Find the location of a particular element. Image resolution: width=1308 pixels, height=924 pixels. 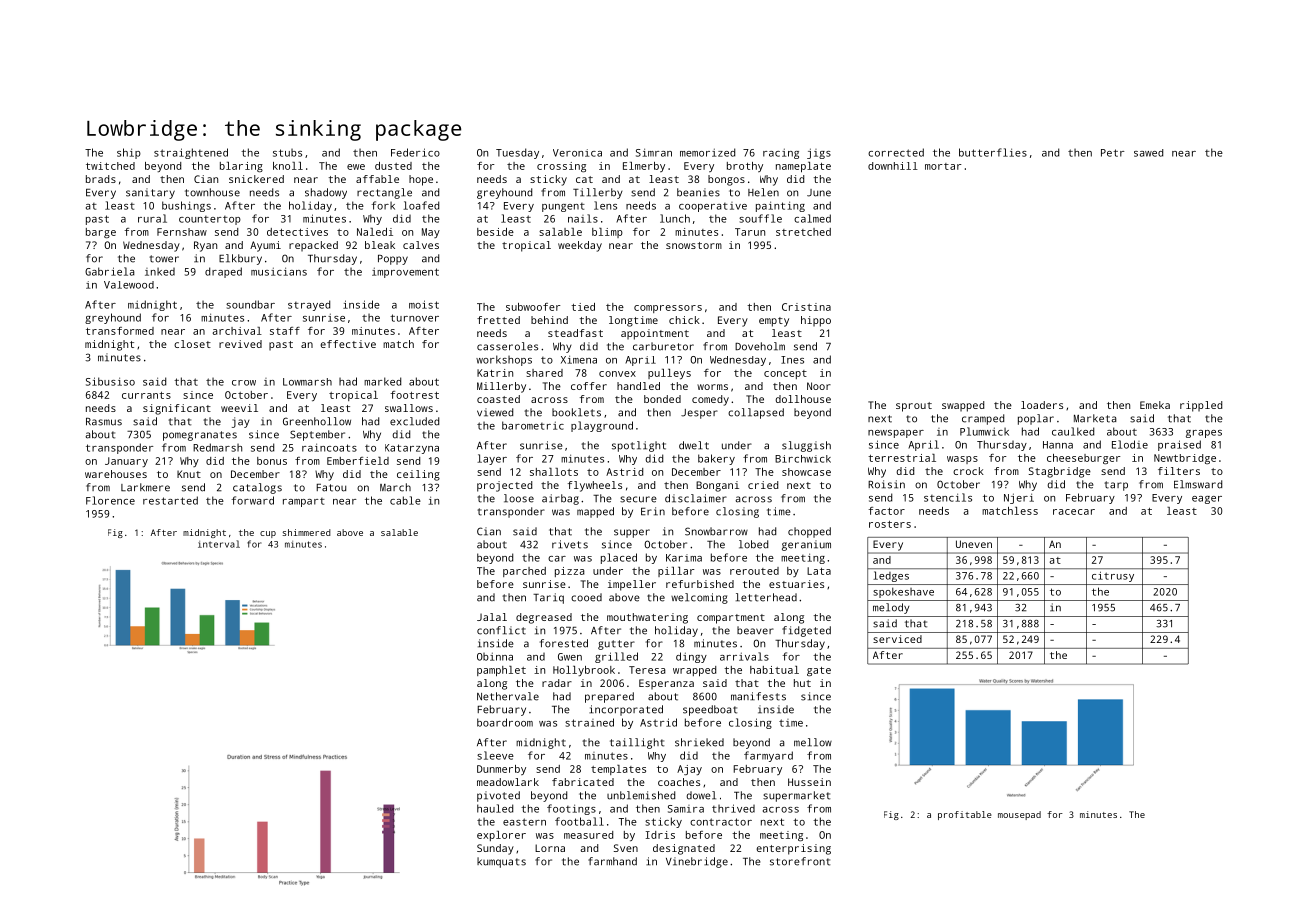

calmed is located at coordinates (812, 218).
